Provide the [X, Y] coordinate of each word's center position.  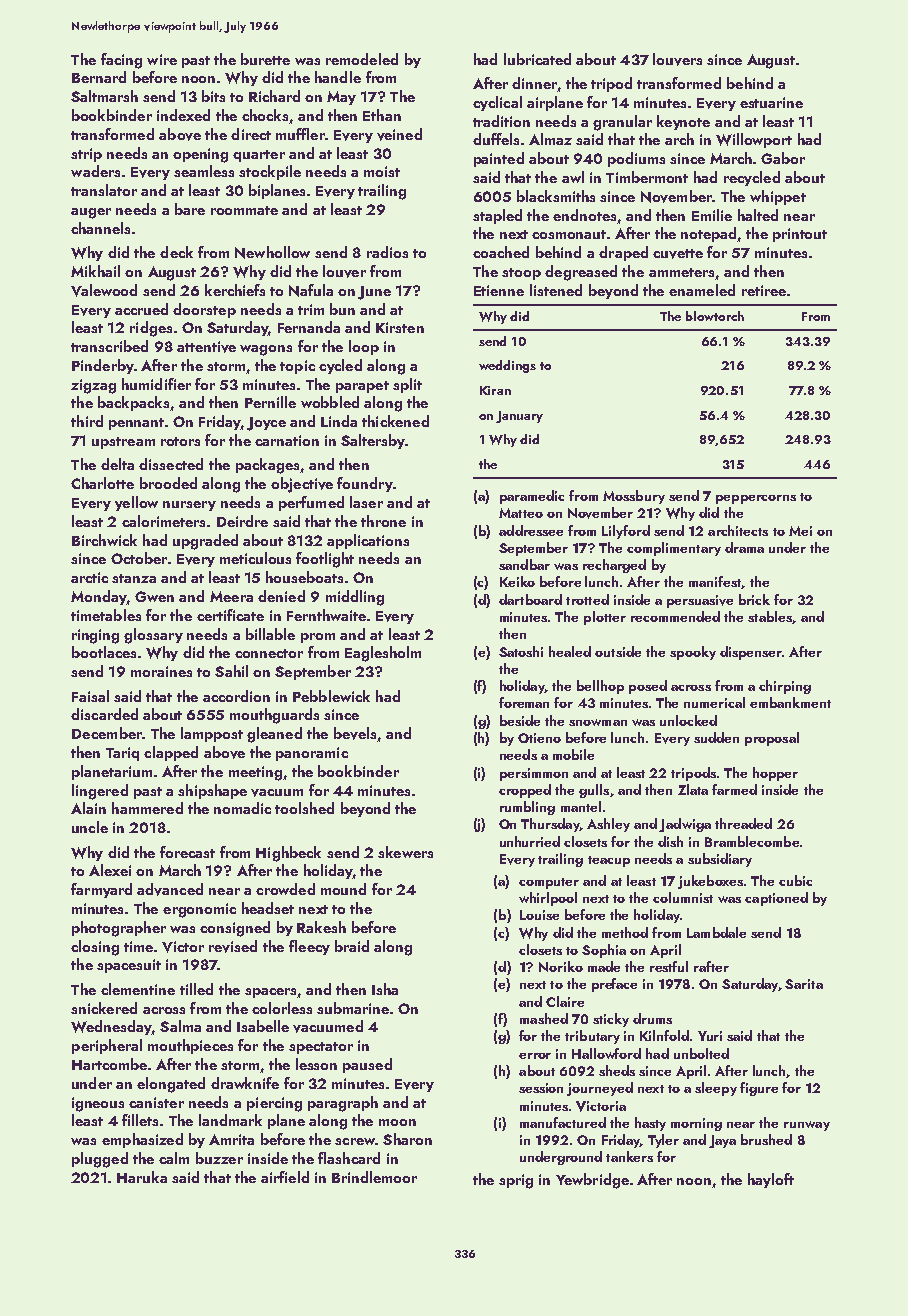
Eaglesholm [383, 654]
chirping [785, 687]
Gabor [783, 158]
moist [382, 171]
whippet [778, 197]
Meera [231, 596]
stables [770, 616]
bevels [355, 733]
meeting [255, 773]
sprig [516, 1181]
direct [251, 134]
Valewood [104, 290]
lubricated [537, 59]
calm [174, 1158]
